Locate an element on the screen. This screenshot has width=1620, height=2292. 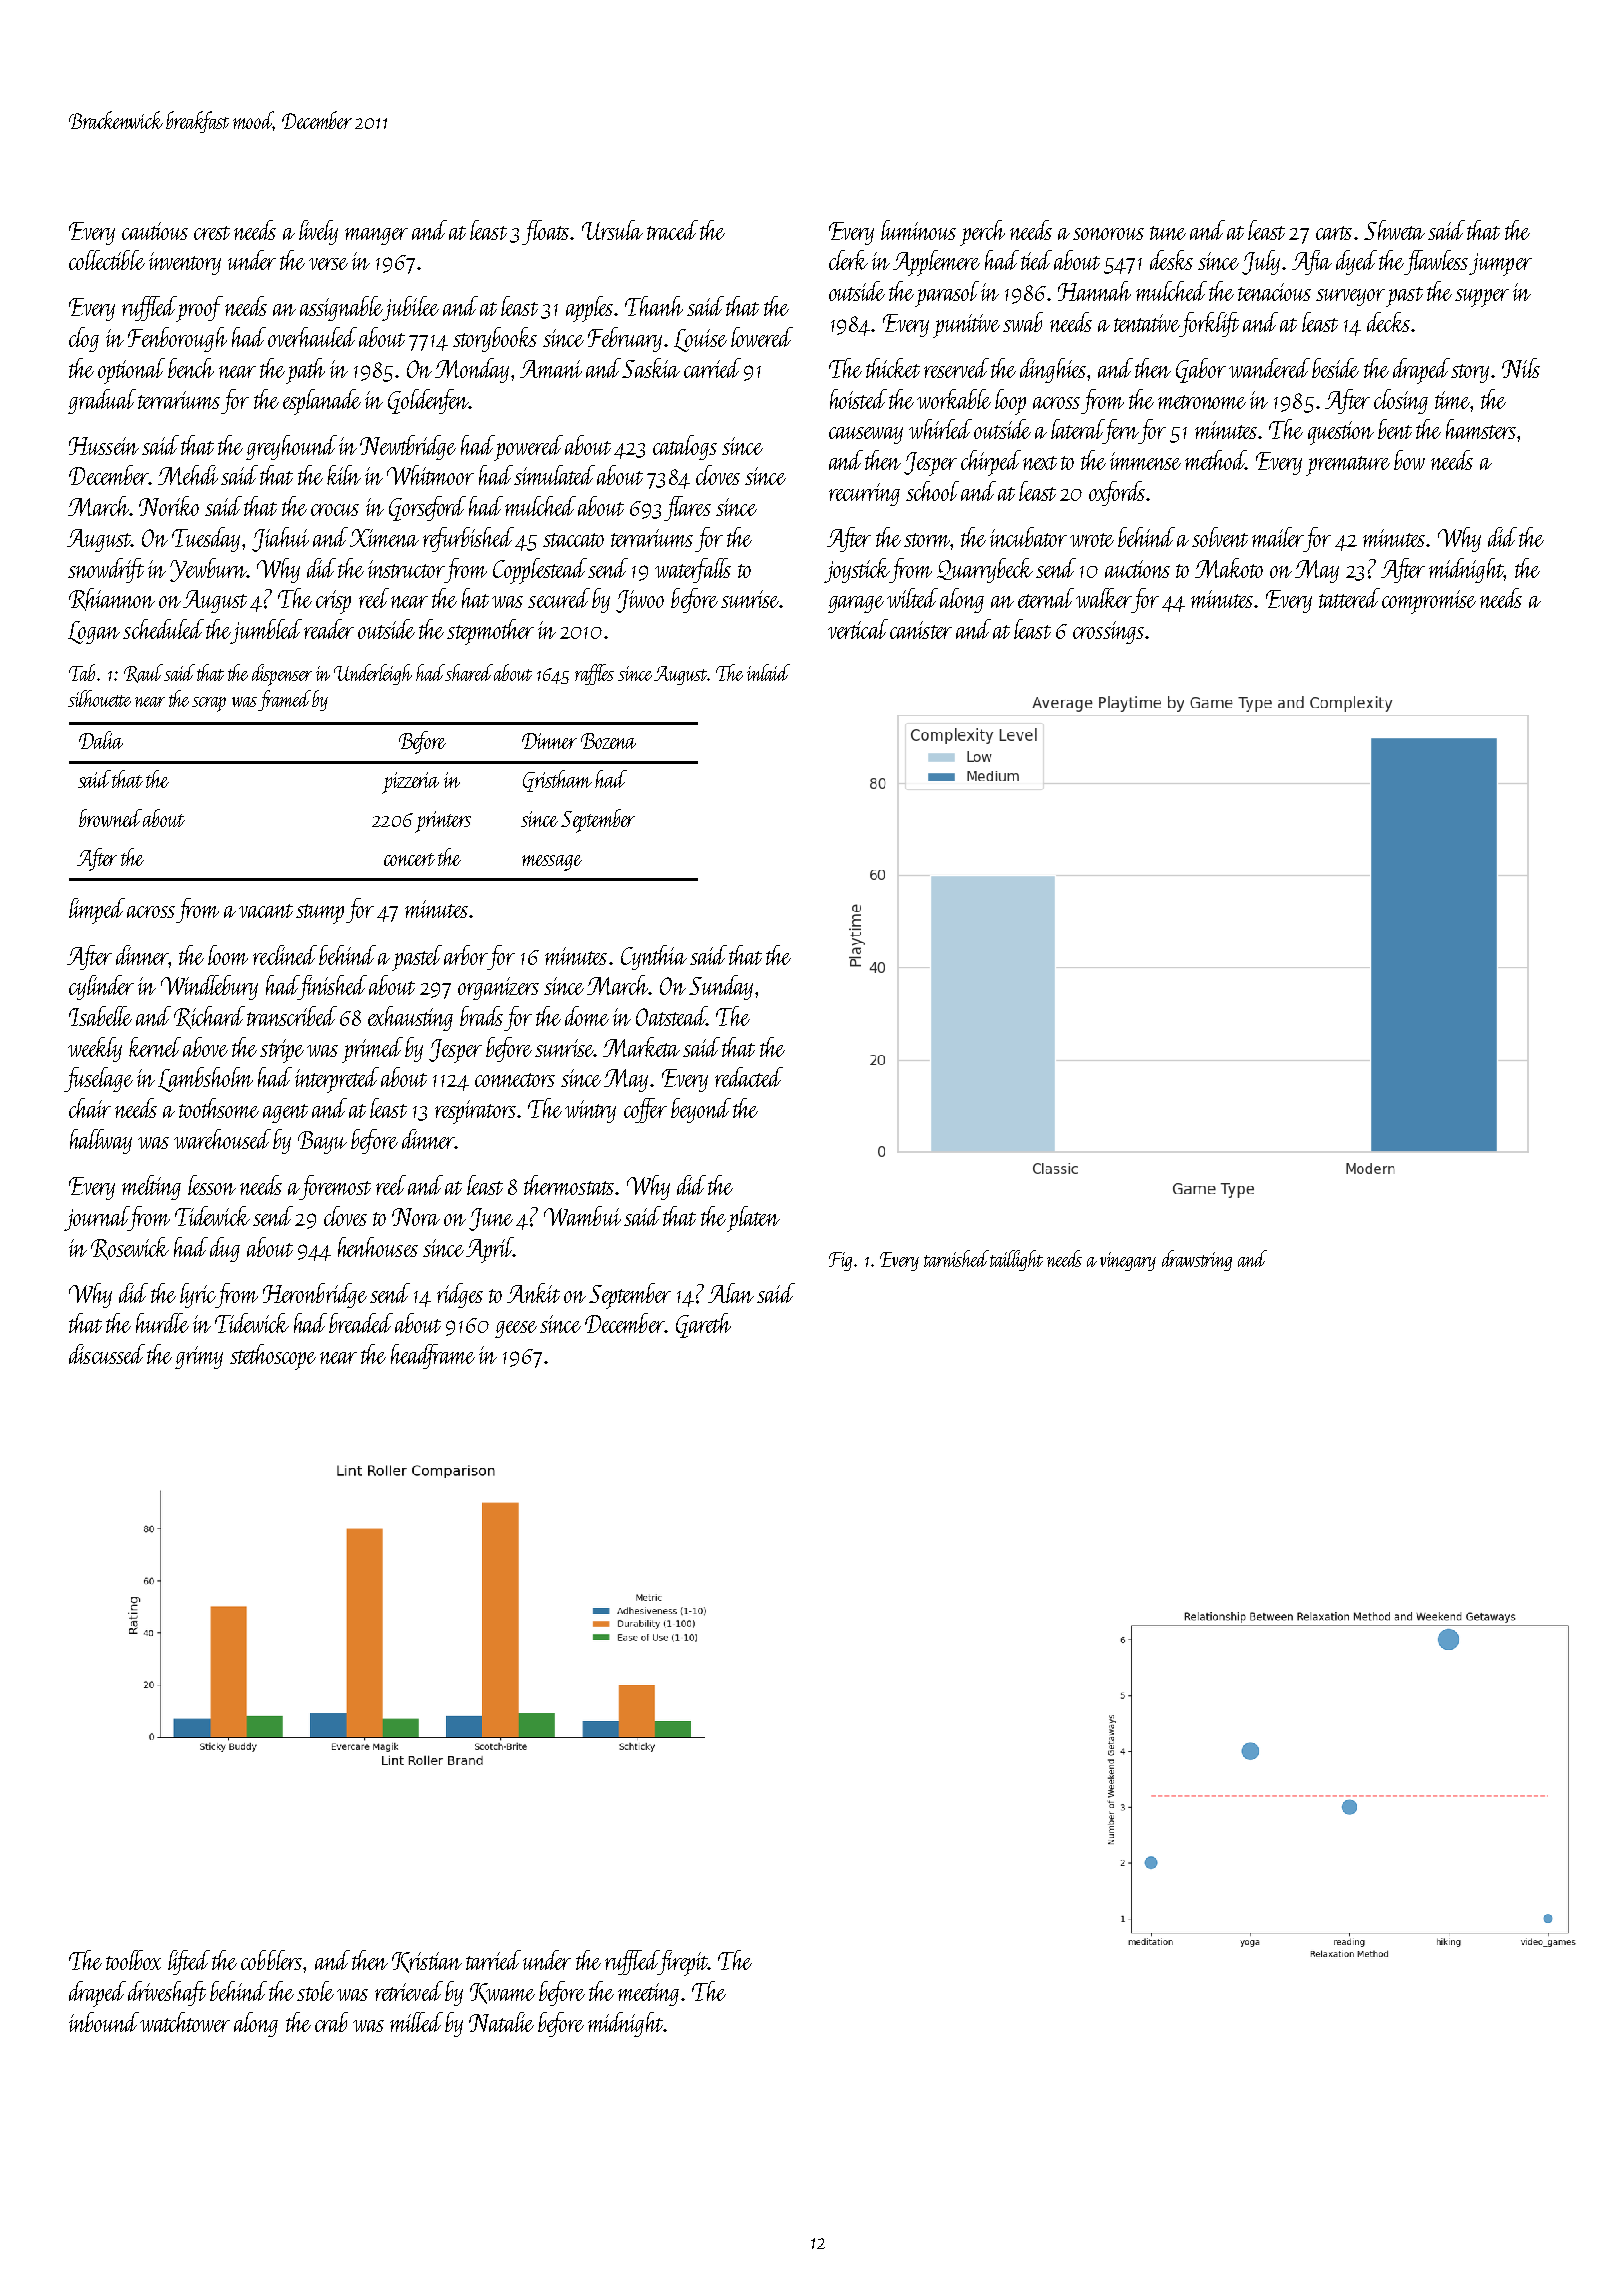
canister is located at coordinates (921, 630).
